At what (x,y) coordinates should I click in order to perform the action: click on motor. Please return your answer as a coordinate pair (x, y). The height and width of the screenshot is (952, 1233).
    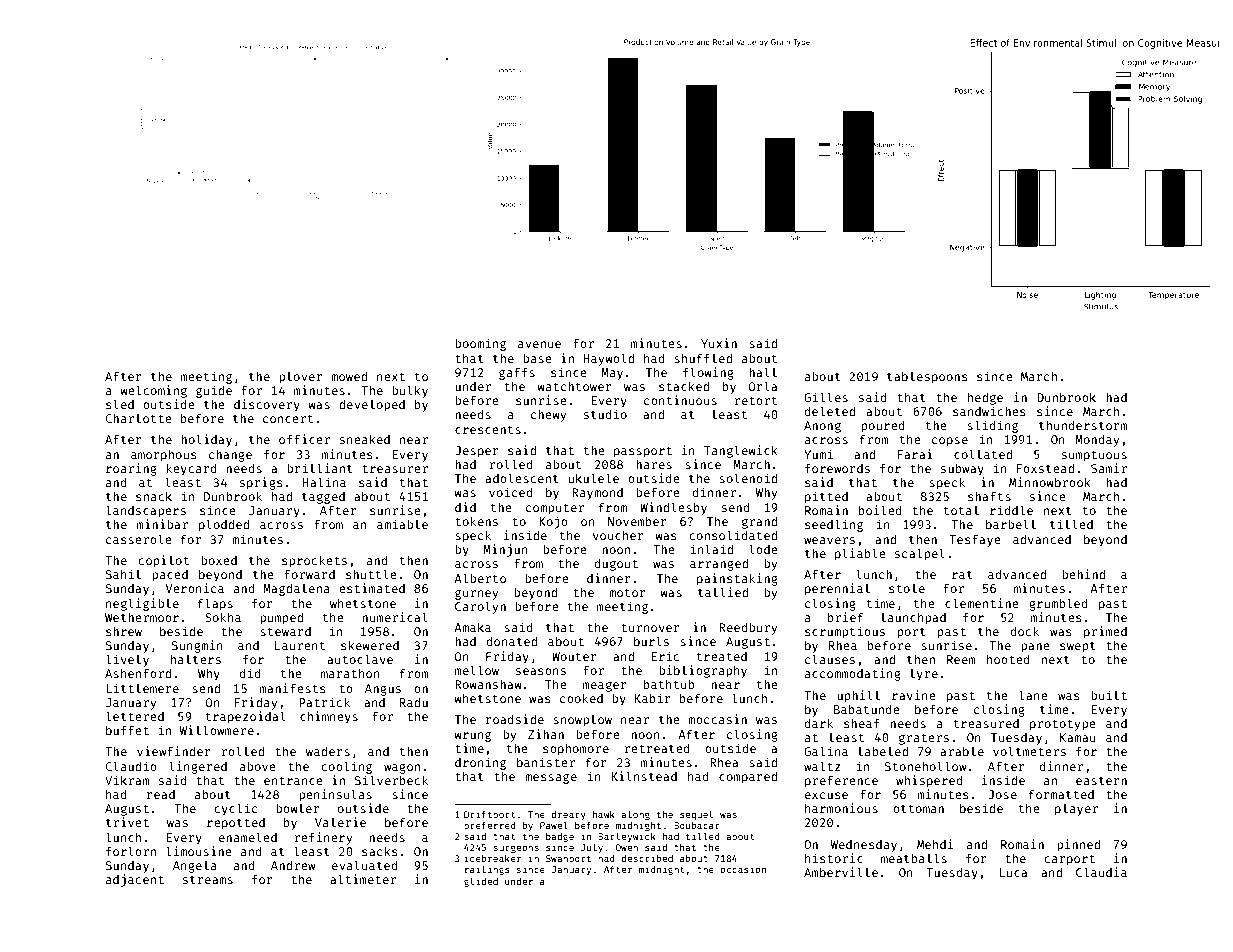
    Looking at the image, I should click on (627, 593).
